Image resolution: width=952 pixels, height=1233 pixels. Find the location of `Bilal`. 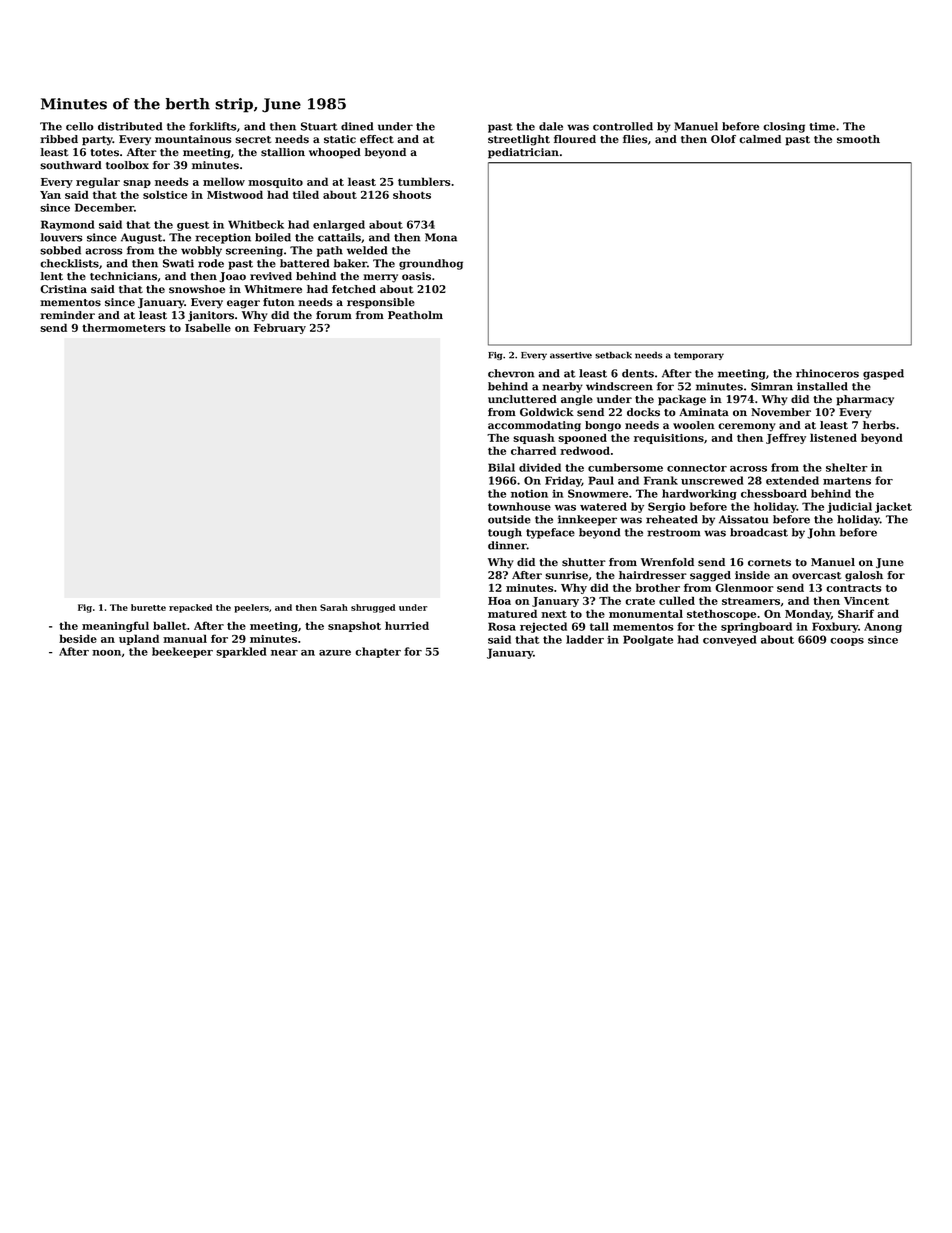

Bilal is located at coordinates (501, 467).
